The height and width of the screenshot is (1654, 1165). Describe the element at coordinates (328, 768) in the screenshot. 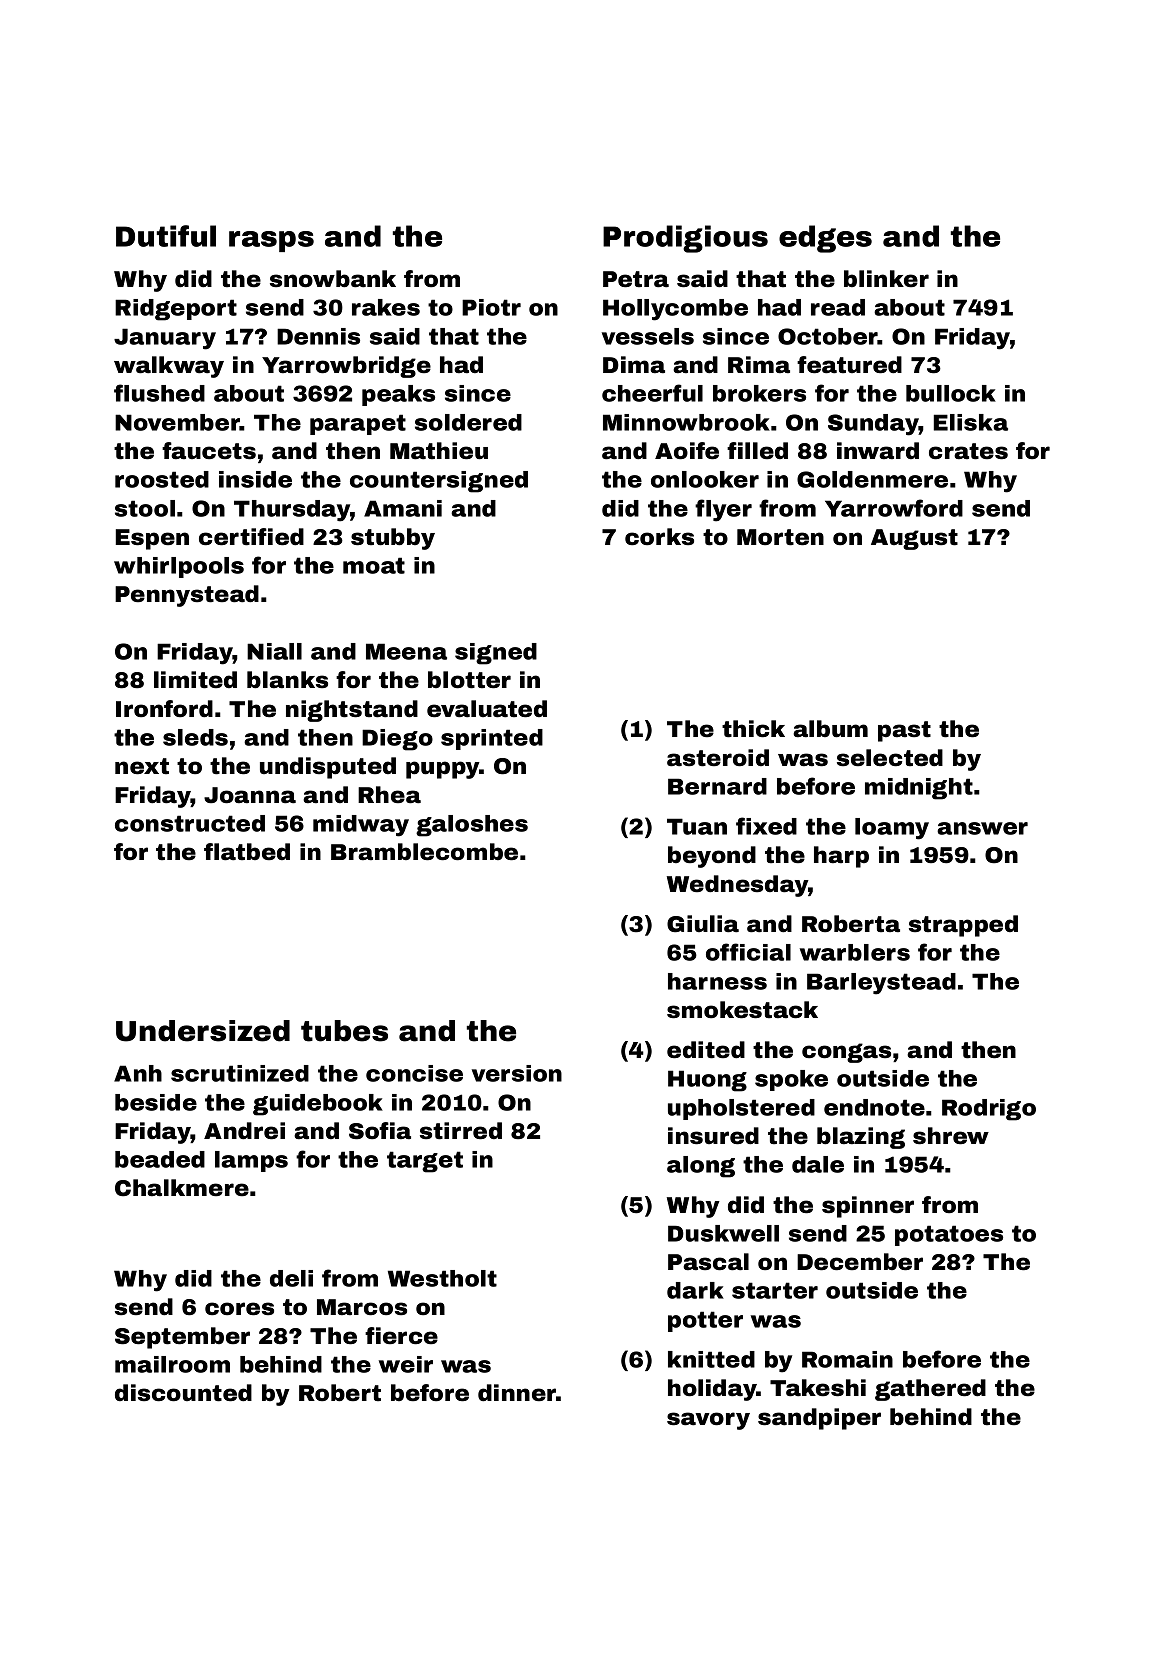

I see `undisputed` at that location.
